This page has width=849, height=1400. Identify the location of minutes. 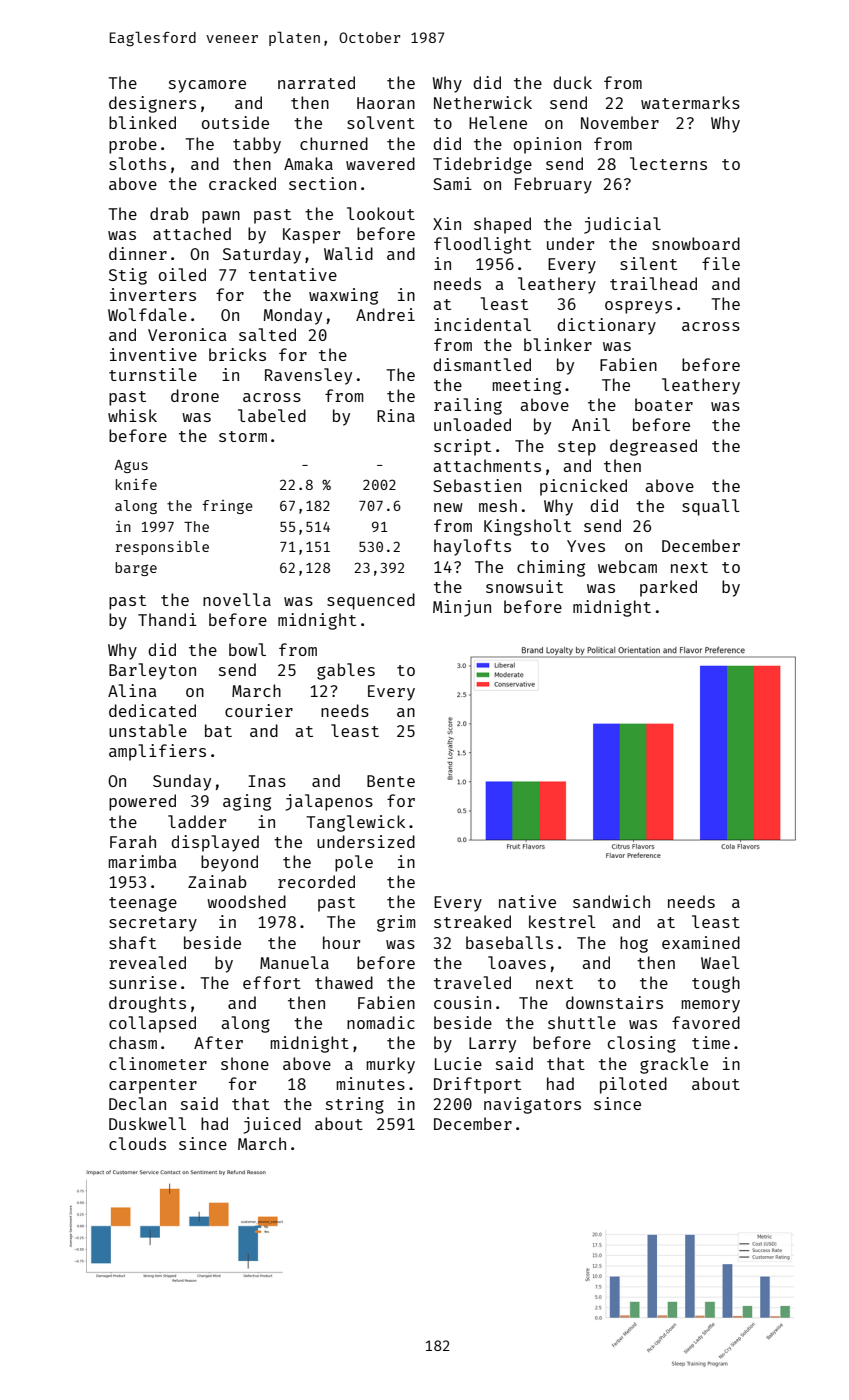
(370, 1083).
